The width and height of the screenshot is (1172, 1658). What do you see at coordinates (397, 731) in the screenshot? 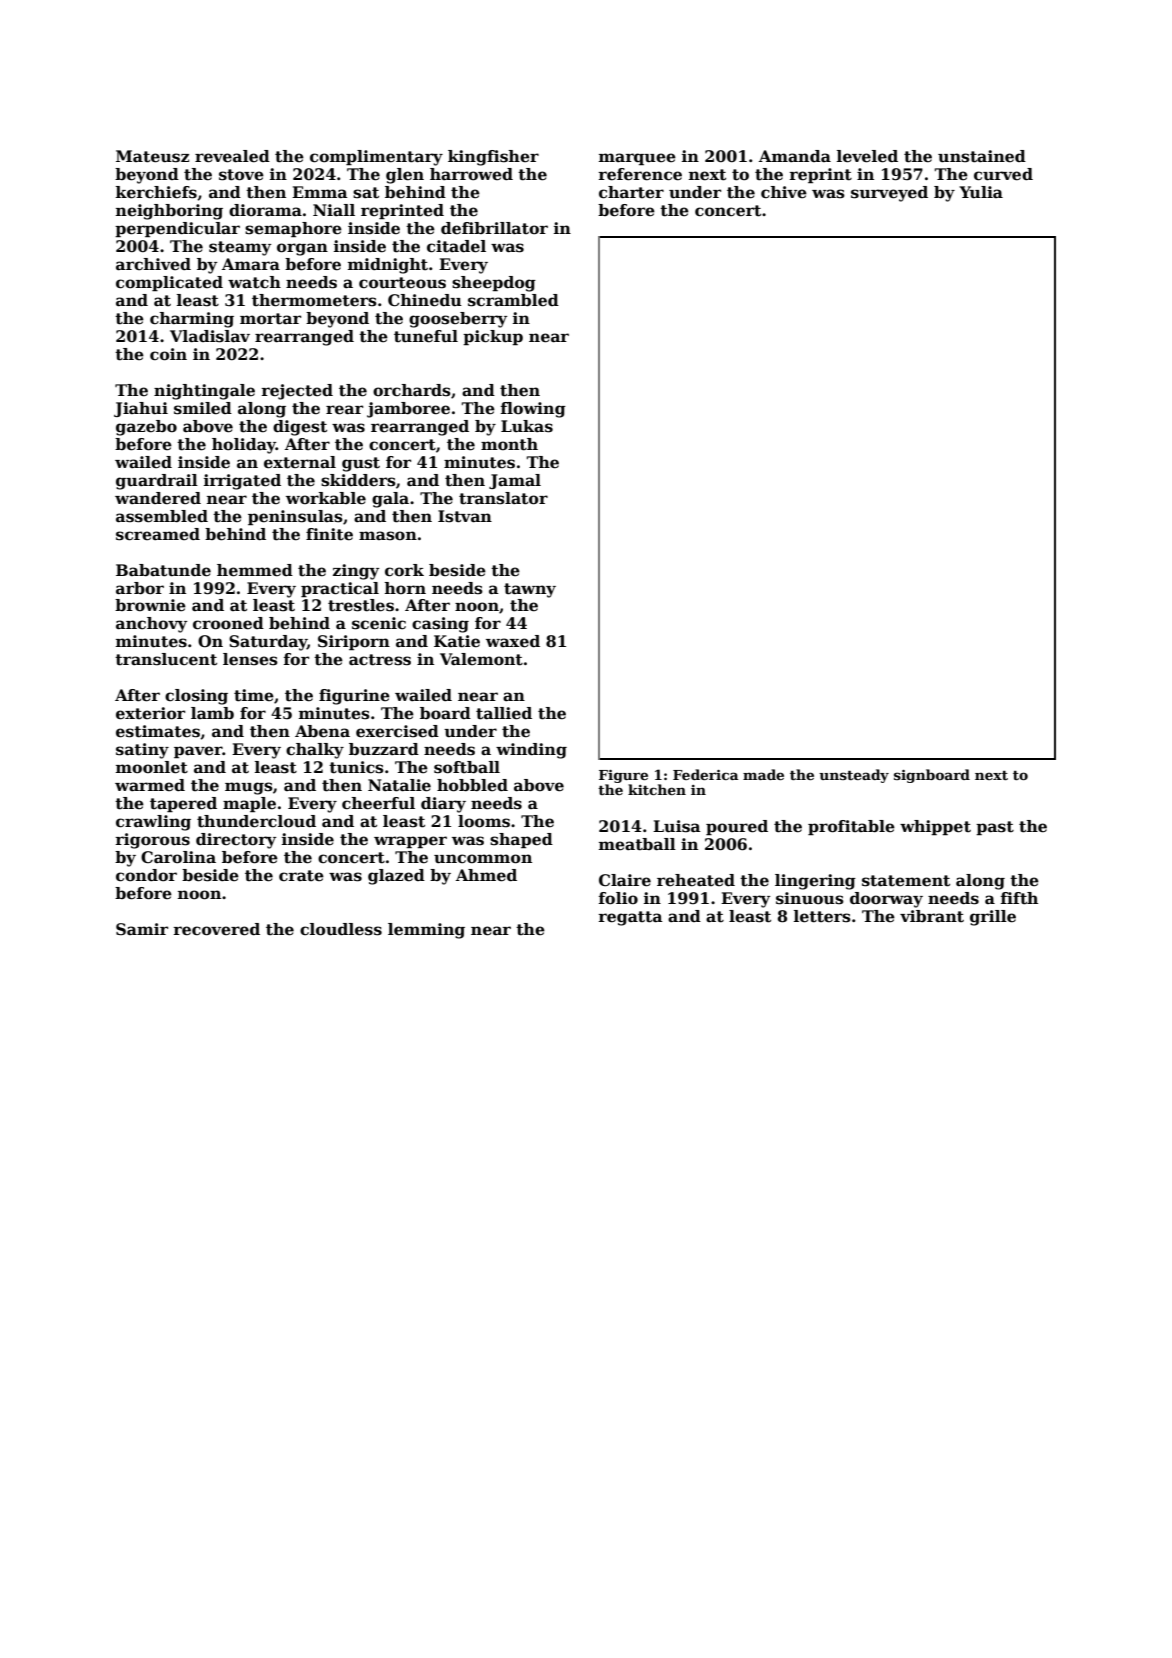
I see `exercised` at bounding box center [397, 731].
